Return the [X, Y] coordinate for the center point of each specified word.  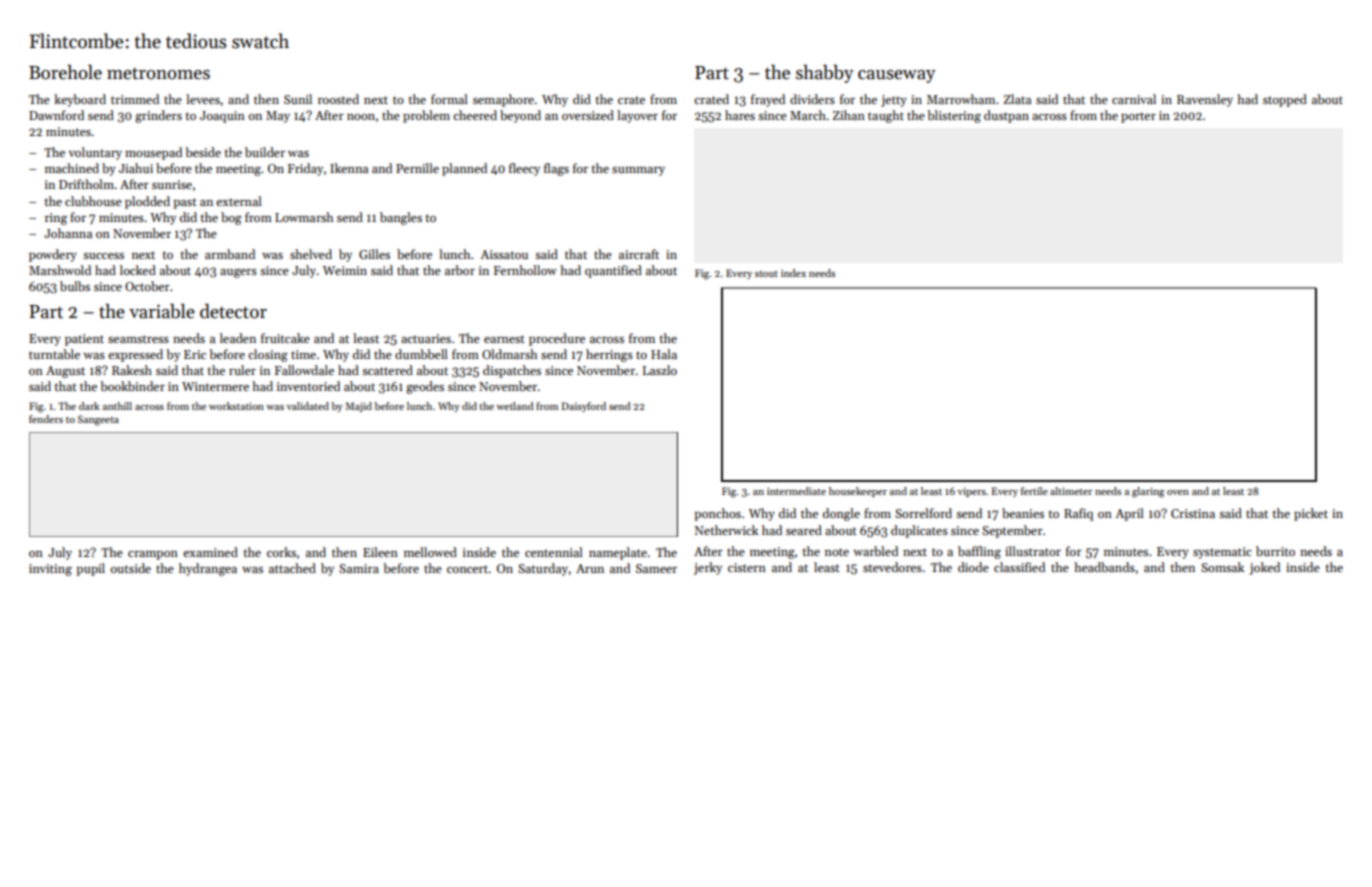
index [793, 273]
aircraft [639, 254]
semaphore [503, 100]
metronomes [158, 73]
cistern [747, 567]
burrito [1275, 551]
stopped [1285, 100]
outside [131, 568]
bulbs [75, 286]
